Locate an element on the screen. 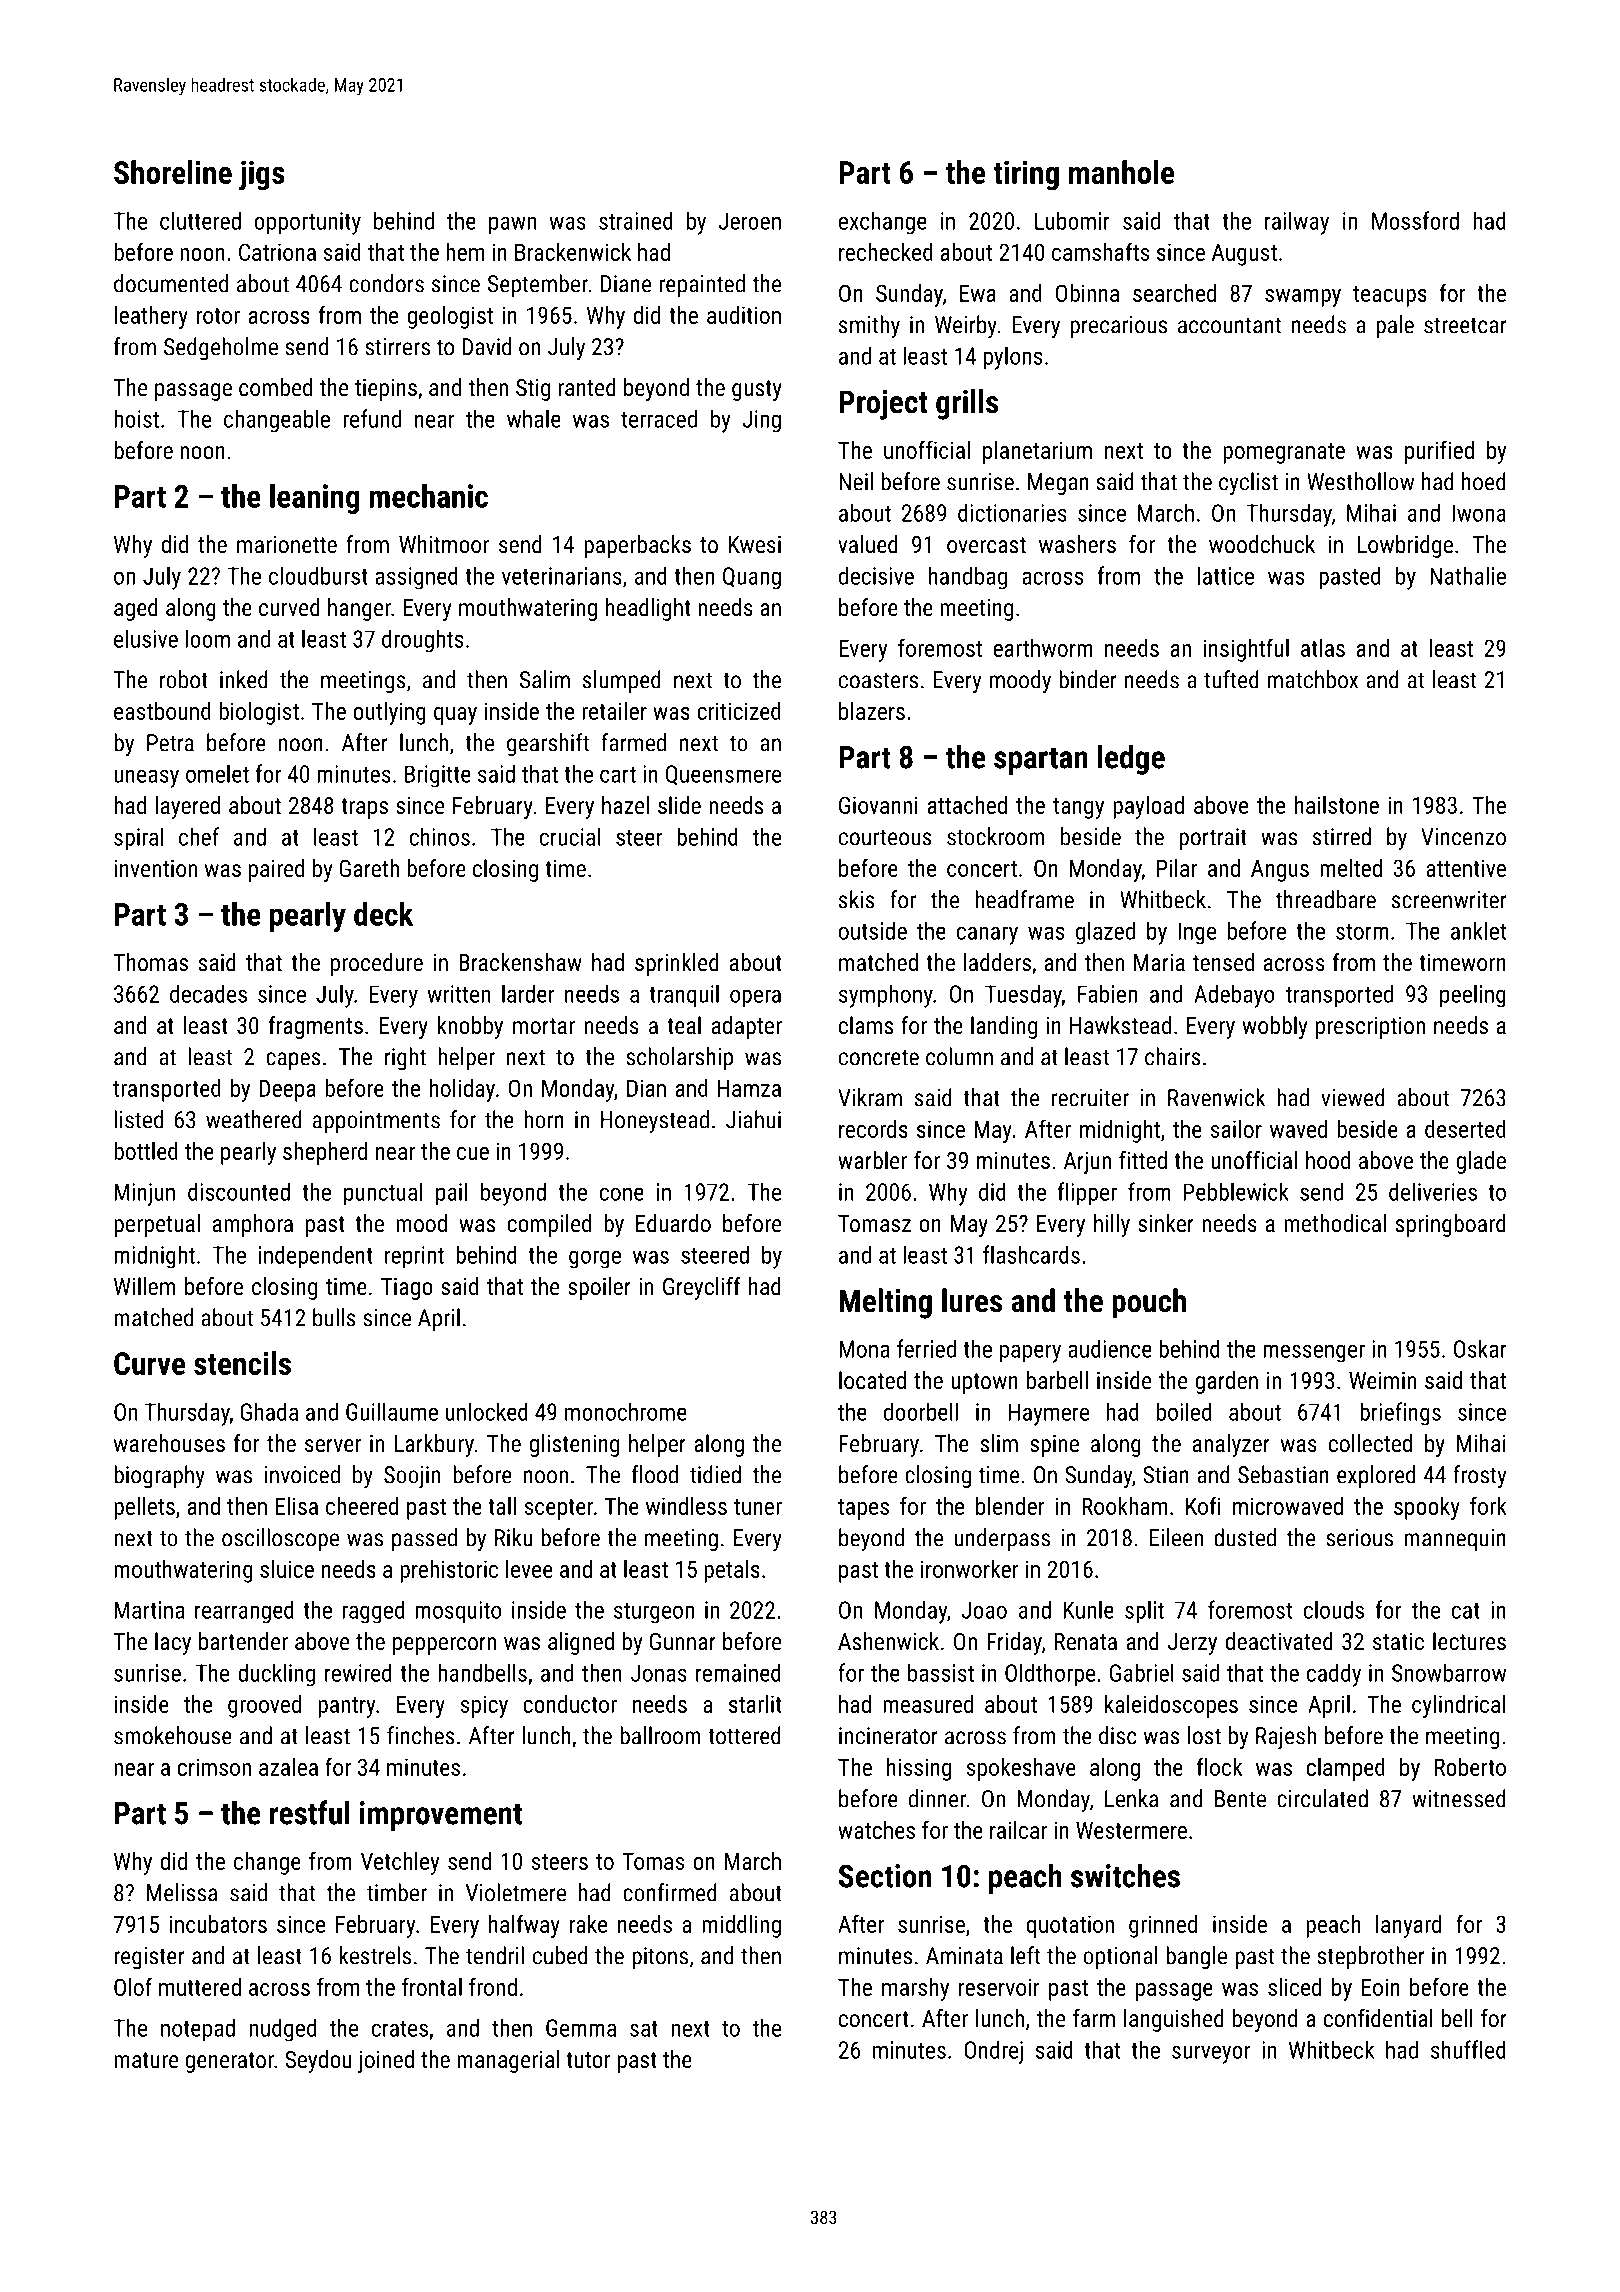 The image size is (1620, 2292). audition is located at coordinates (744, 315).
